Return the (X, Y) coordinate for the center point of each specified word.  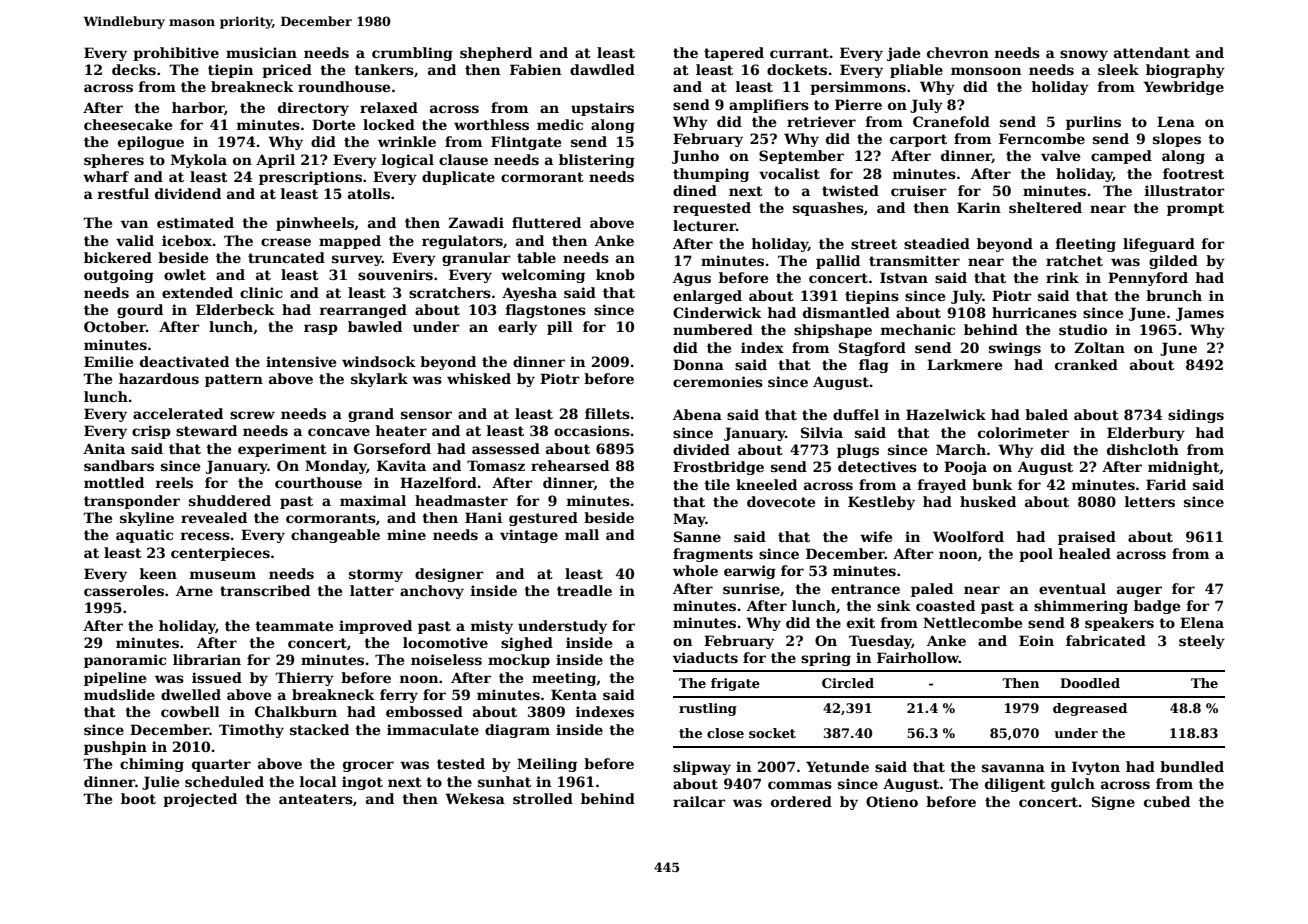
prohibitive (176, 54)
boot (138, 798)
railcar (699, 801)
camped (1121, 157)
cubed (1167, 801)
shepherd (496, 54)
